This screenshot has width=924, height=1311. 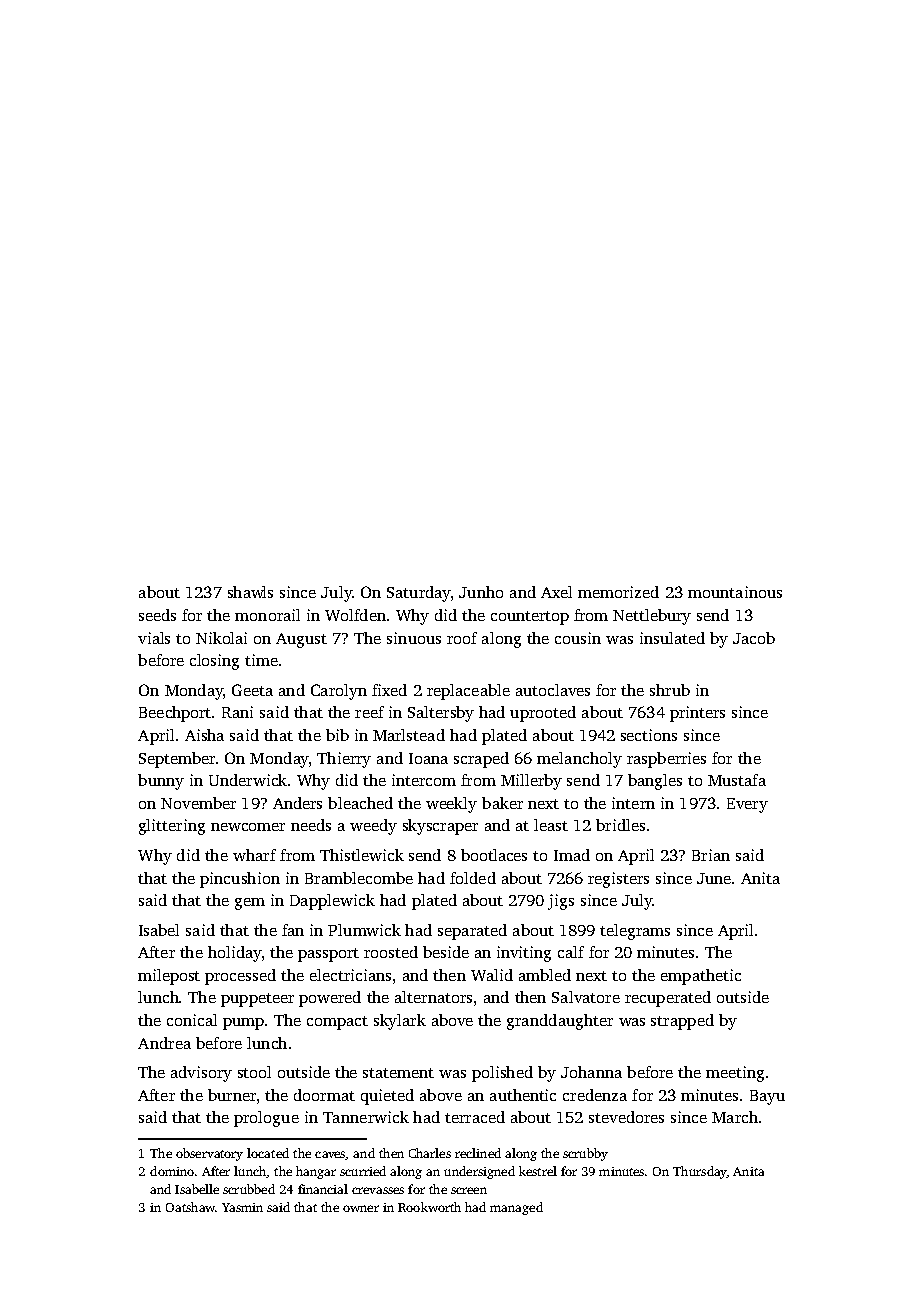 What do you see at coordinates (355, 615) in the screenshot?
I see `Wolfden` at bounding box center [355, 615].
